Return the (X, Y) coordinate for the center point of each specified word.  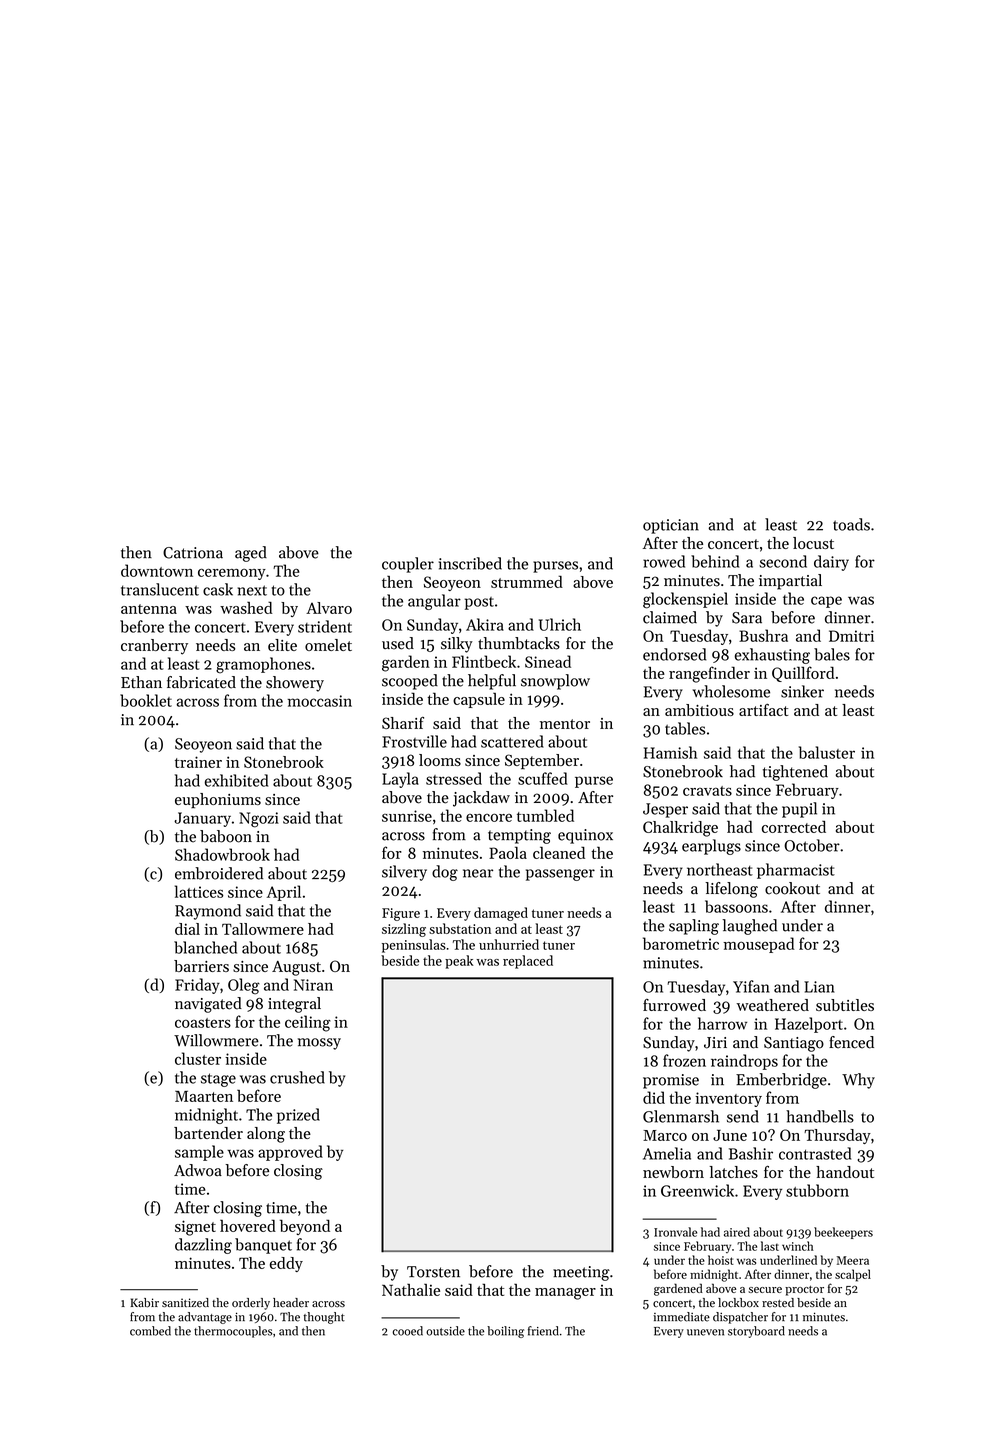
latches (734, 1172)
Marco (665, 1135)
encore (489, 817)
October (812, 845)
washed (246, 607)
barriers (201, 966)
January (202, 819)
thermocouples (233, 1332)
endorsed (674, 654)
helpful (492, 682)
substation (460, 928)
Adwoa (198, 1170)
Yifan (751, 986)
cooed (407, 1331)
